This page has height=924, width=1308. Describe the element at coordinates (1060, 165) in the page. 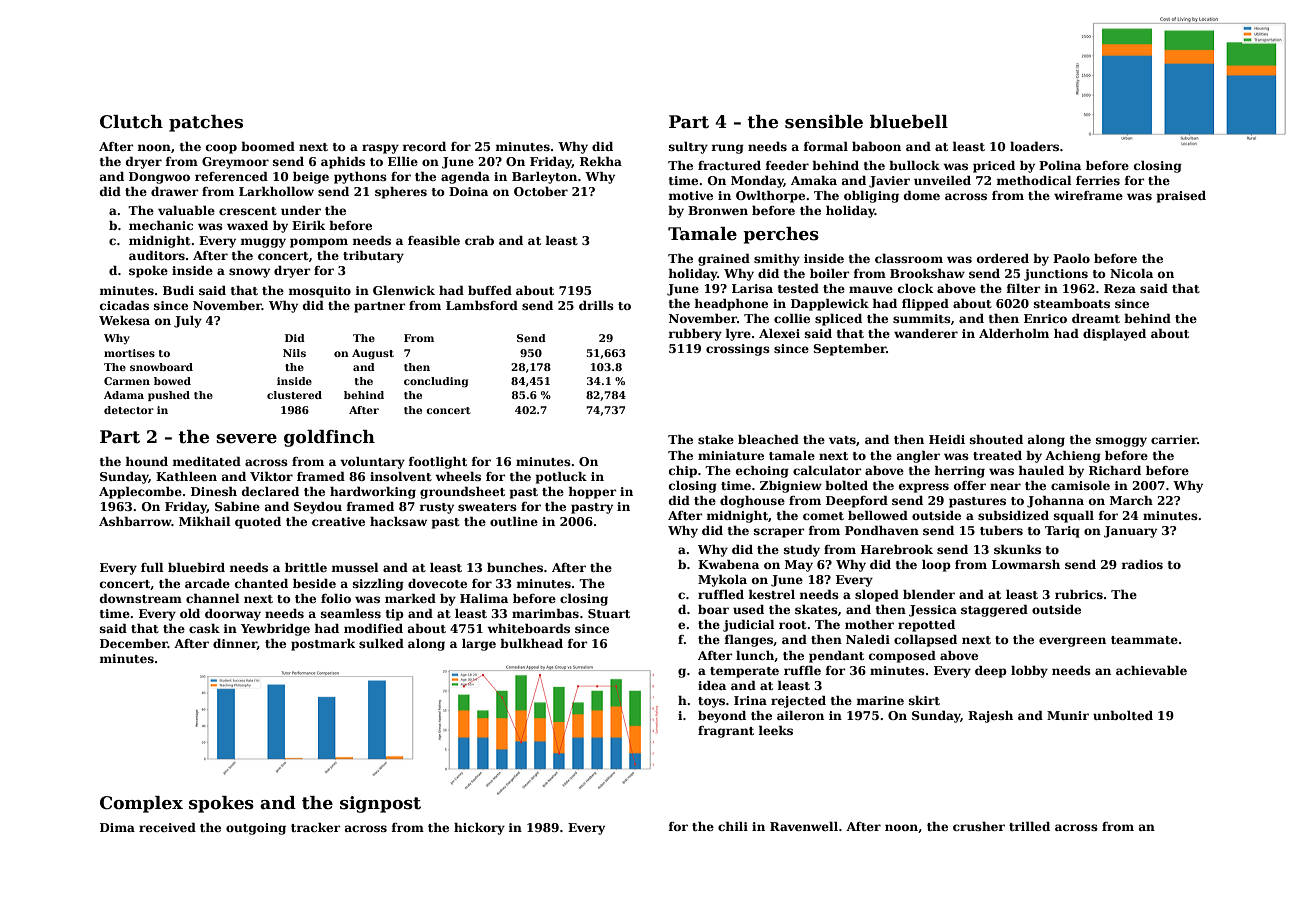

I see `Polina` at that location.
